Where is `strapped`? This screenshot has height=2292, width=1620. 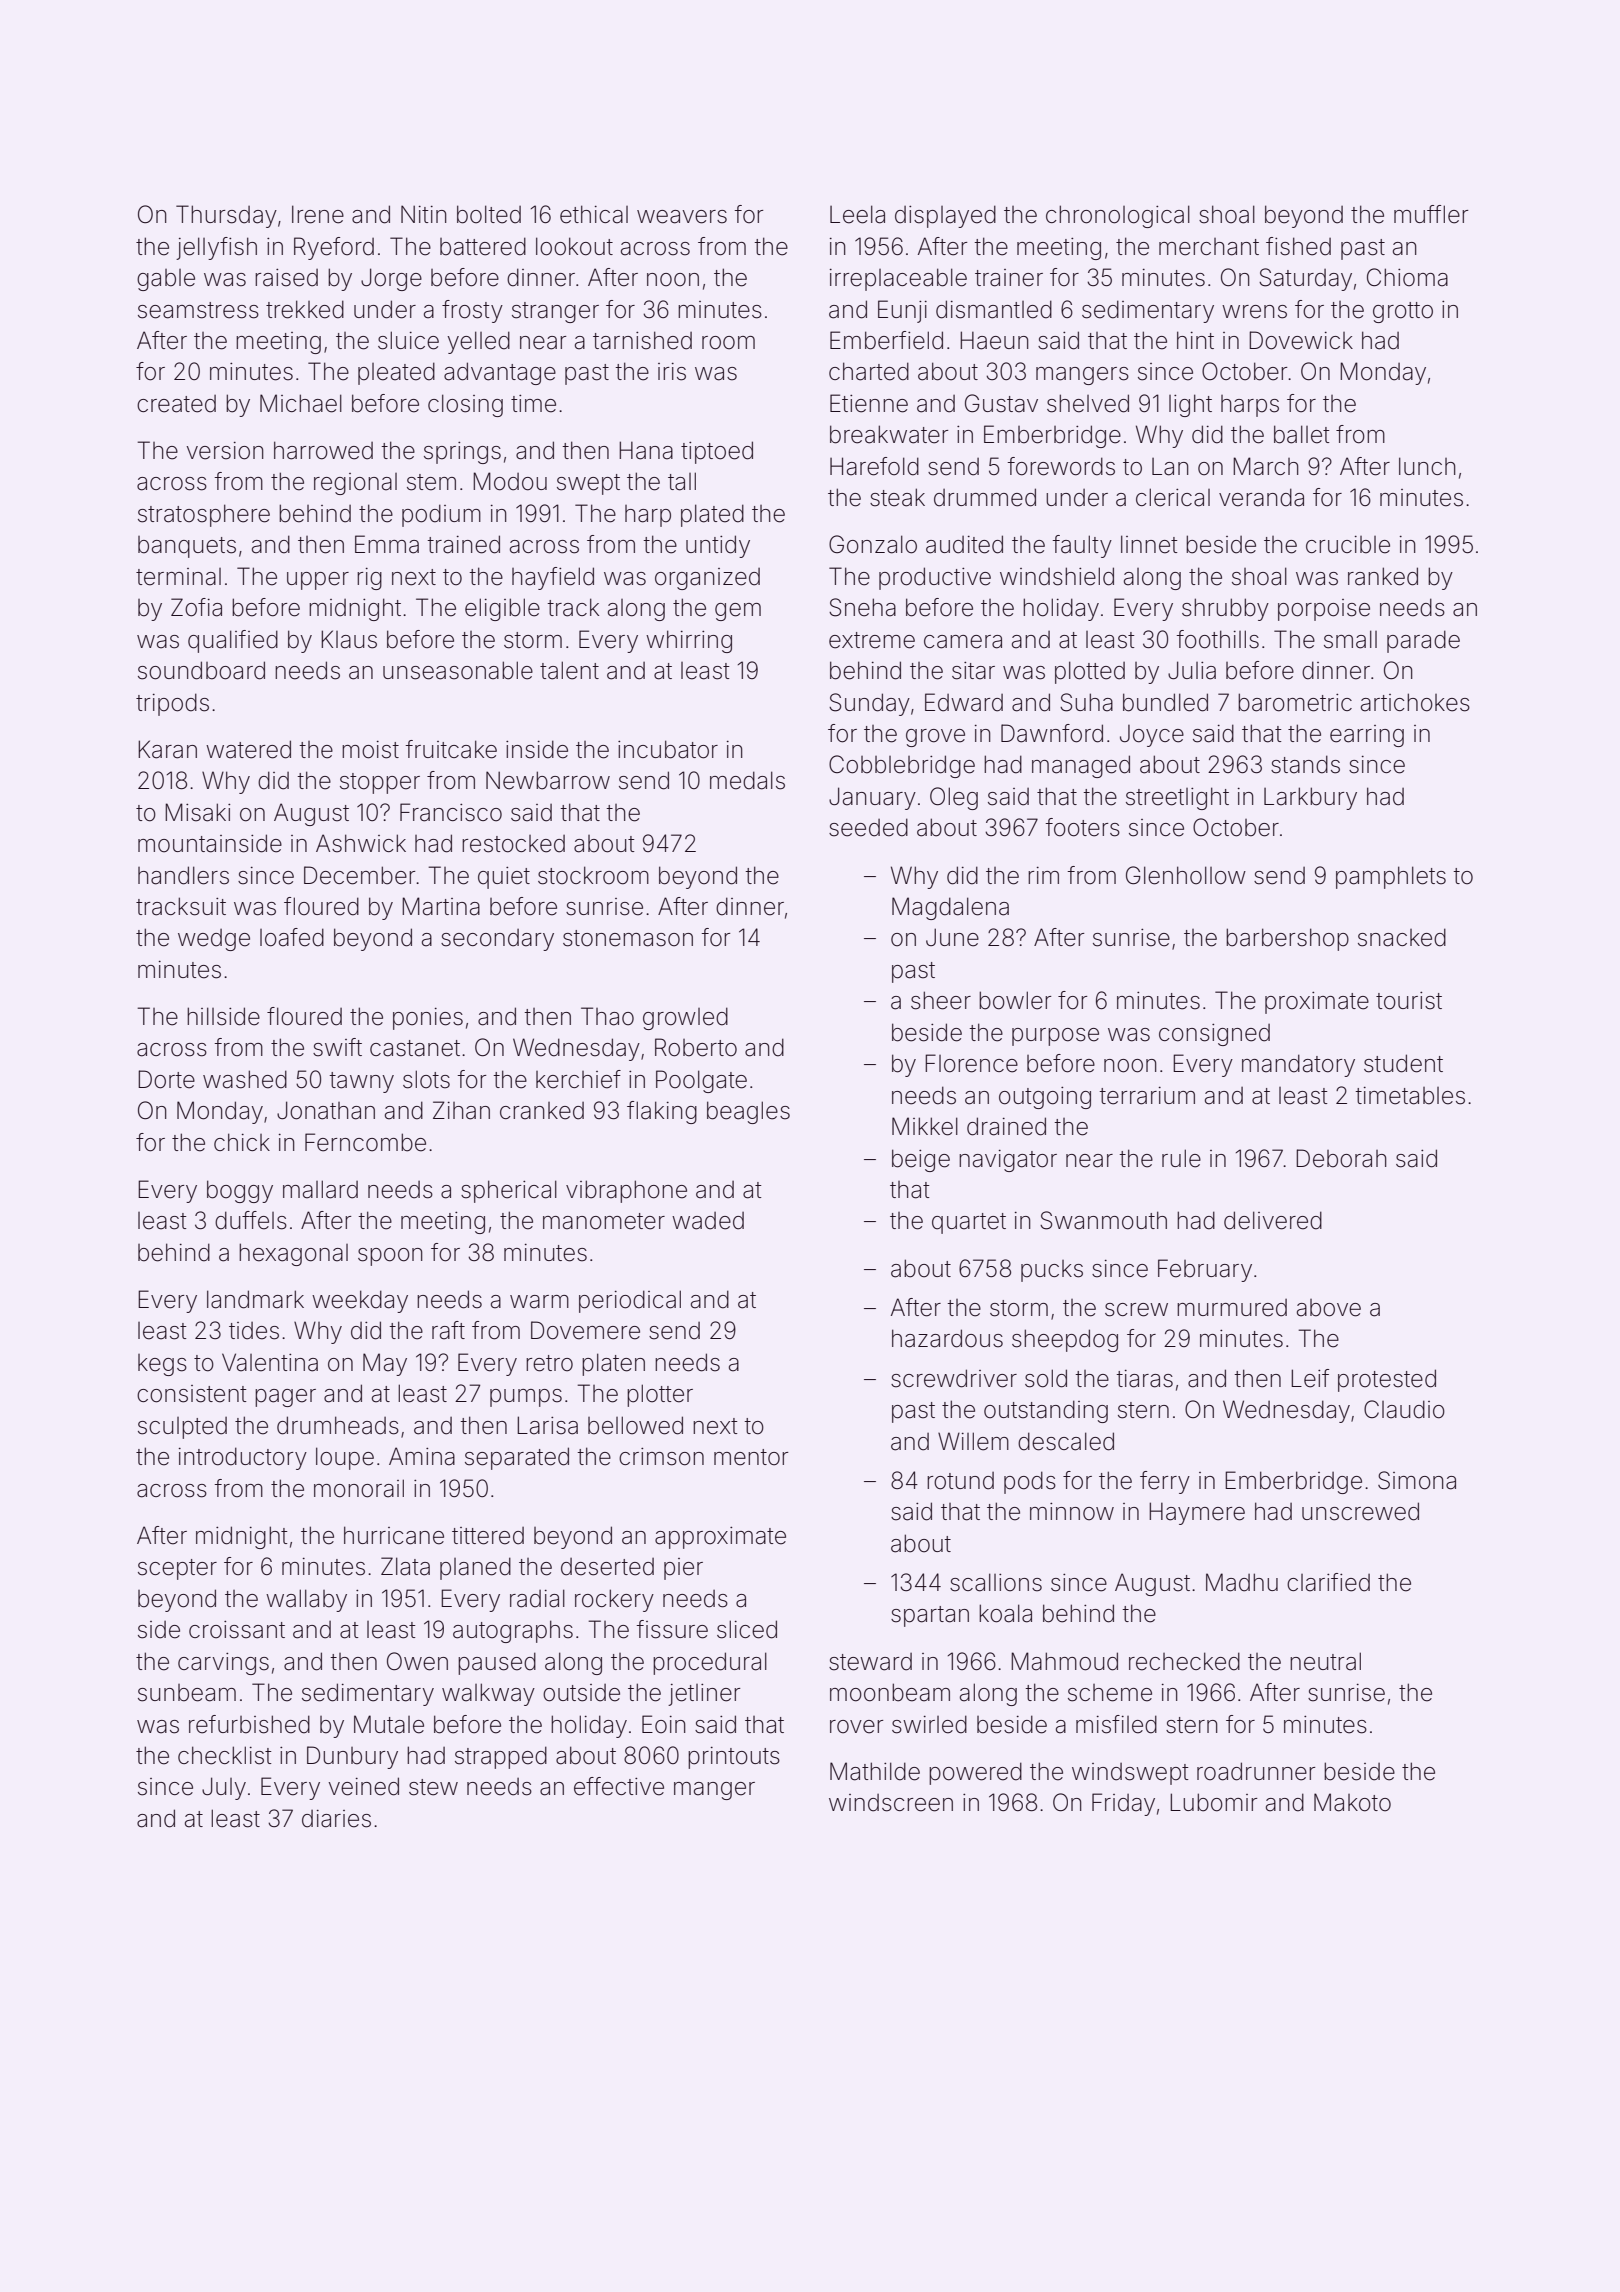
strapped is located at coordinates (501, 1757).
